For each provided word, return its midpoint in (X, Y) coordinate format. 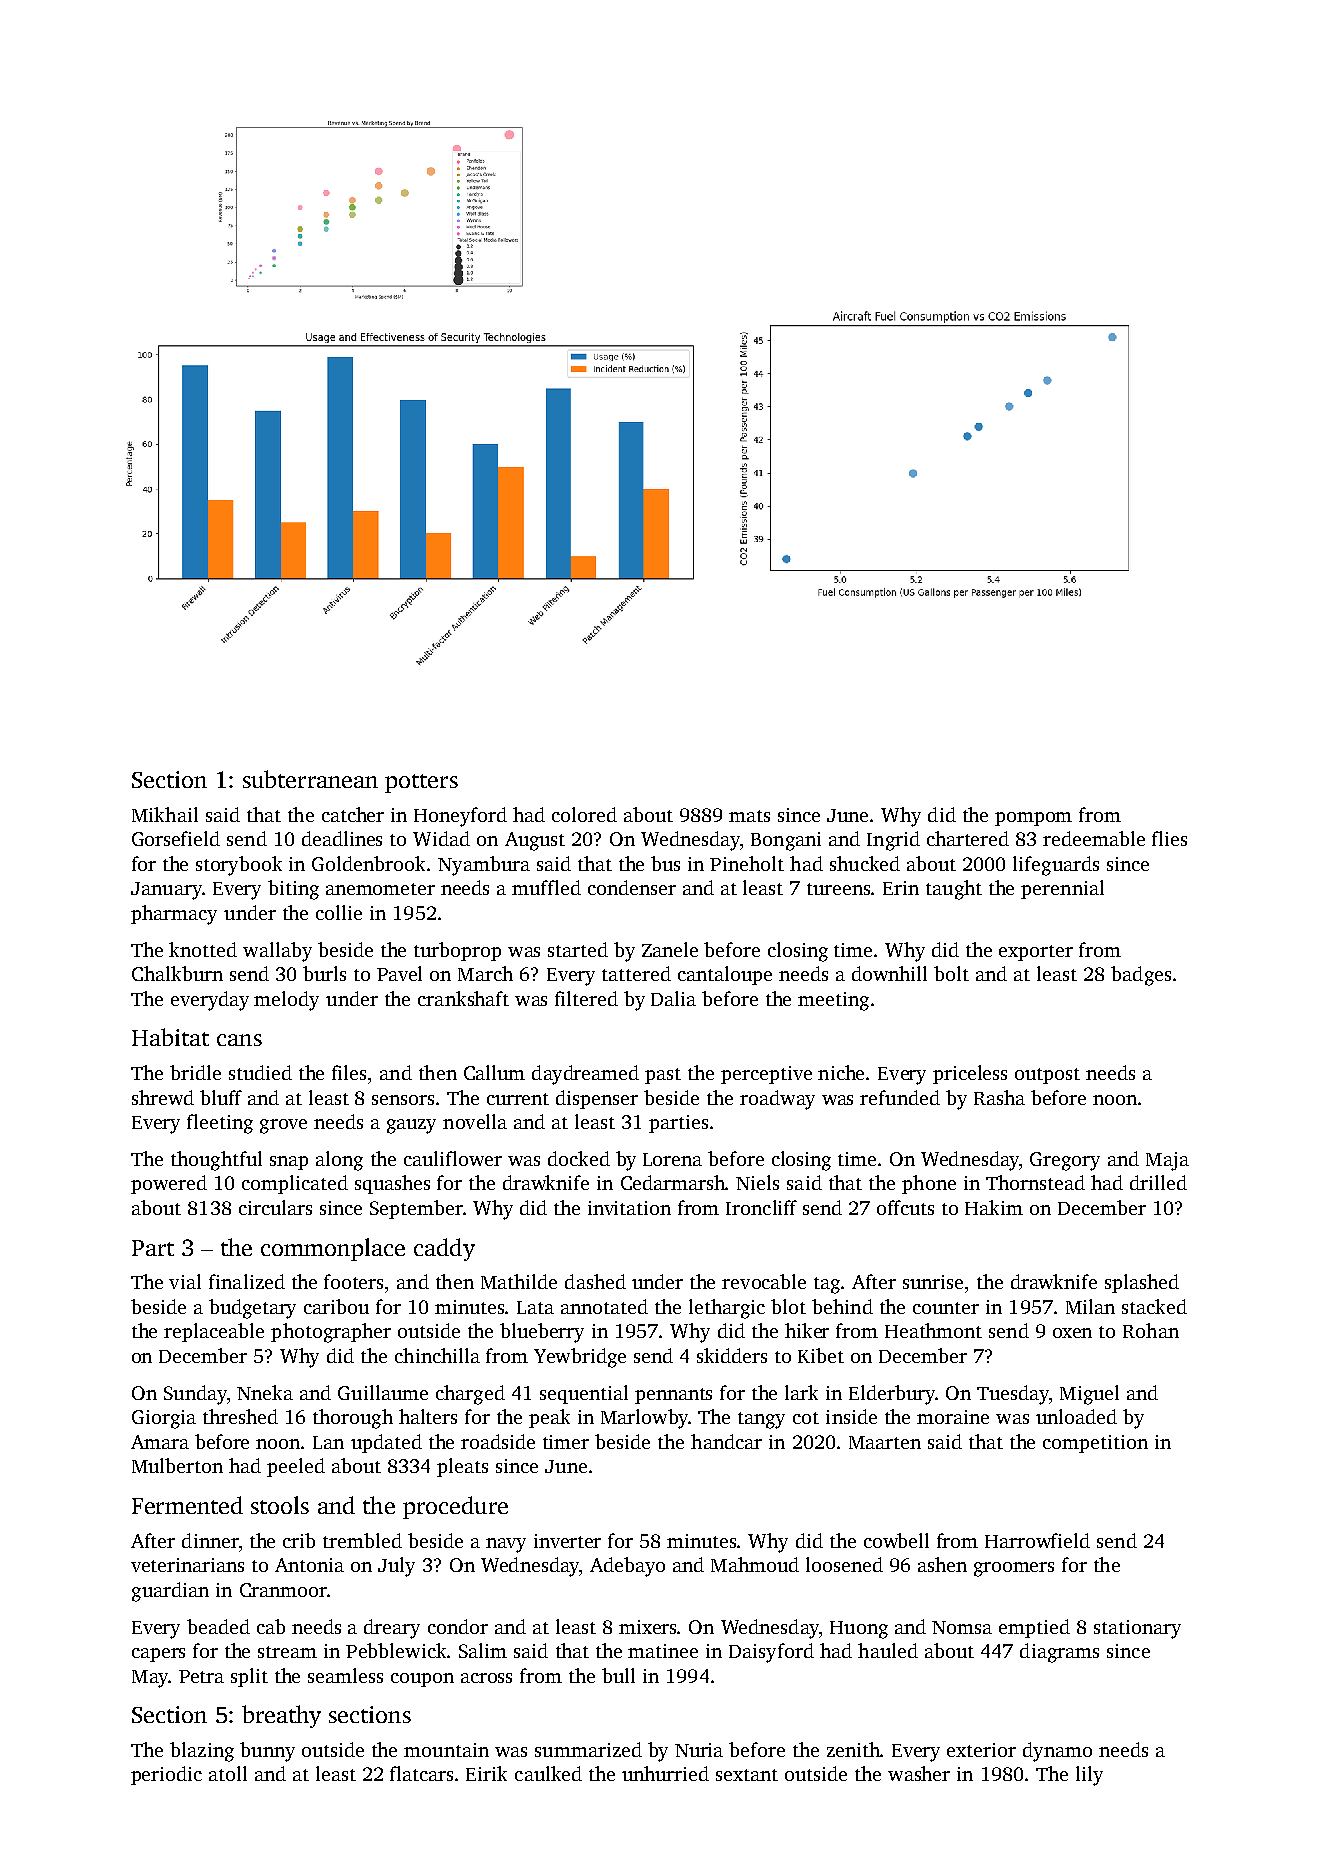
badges (1141, 976)
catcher (353, 814)
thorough (353, 1419)
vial (185, 1281)
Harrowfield (1037, 1540)
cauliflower (453, 1158)
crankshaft (463, 998)
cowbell (896, 1540)
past (663, 1076)
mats (749, 816)
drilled (1158, 1182)
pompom (1033, 819)
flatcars (421, 1773)
